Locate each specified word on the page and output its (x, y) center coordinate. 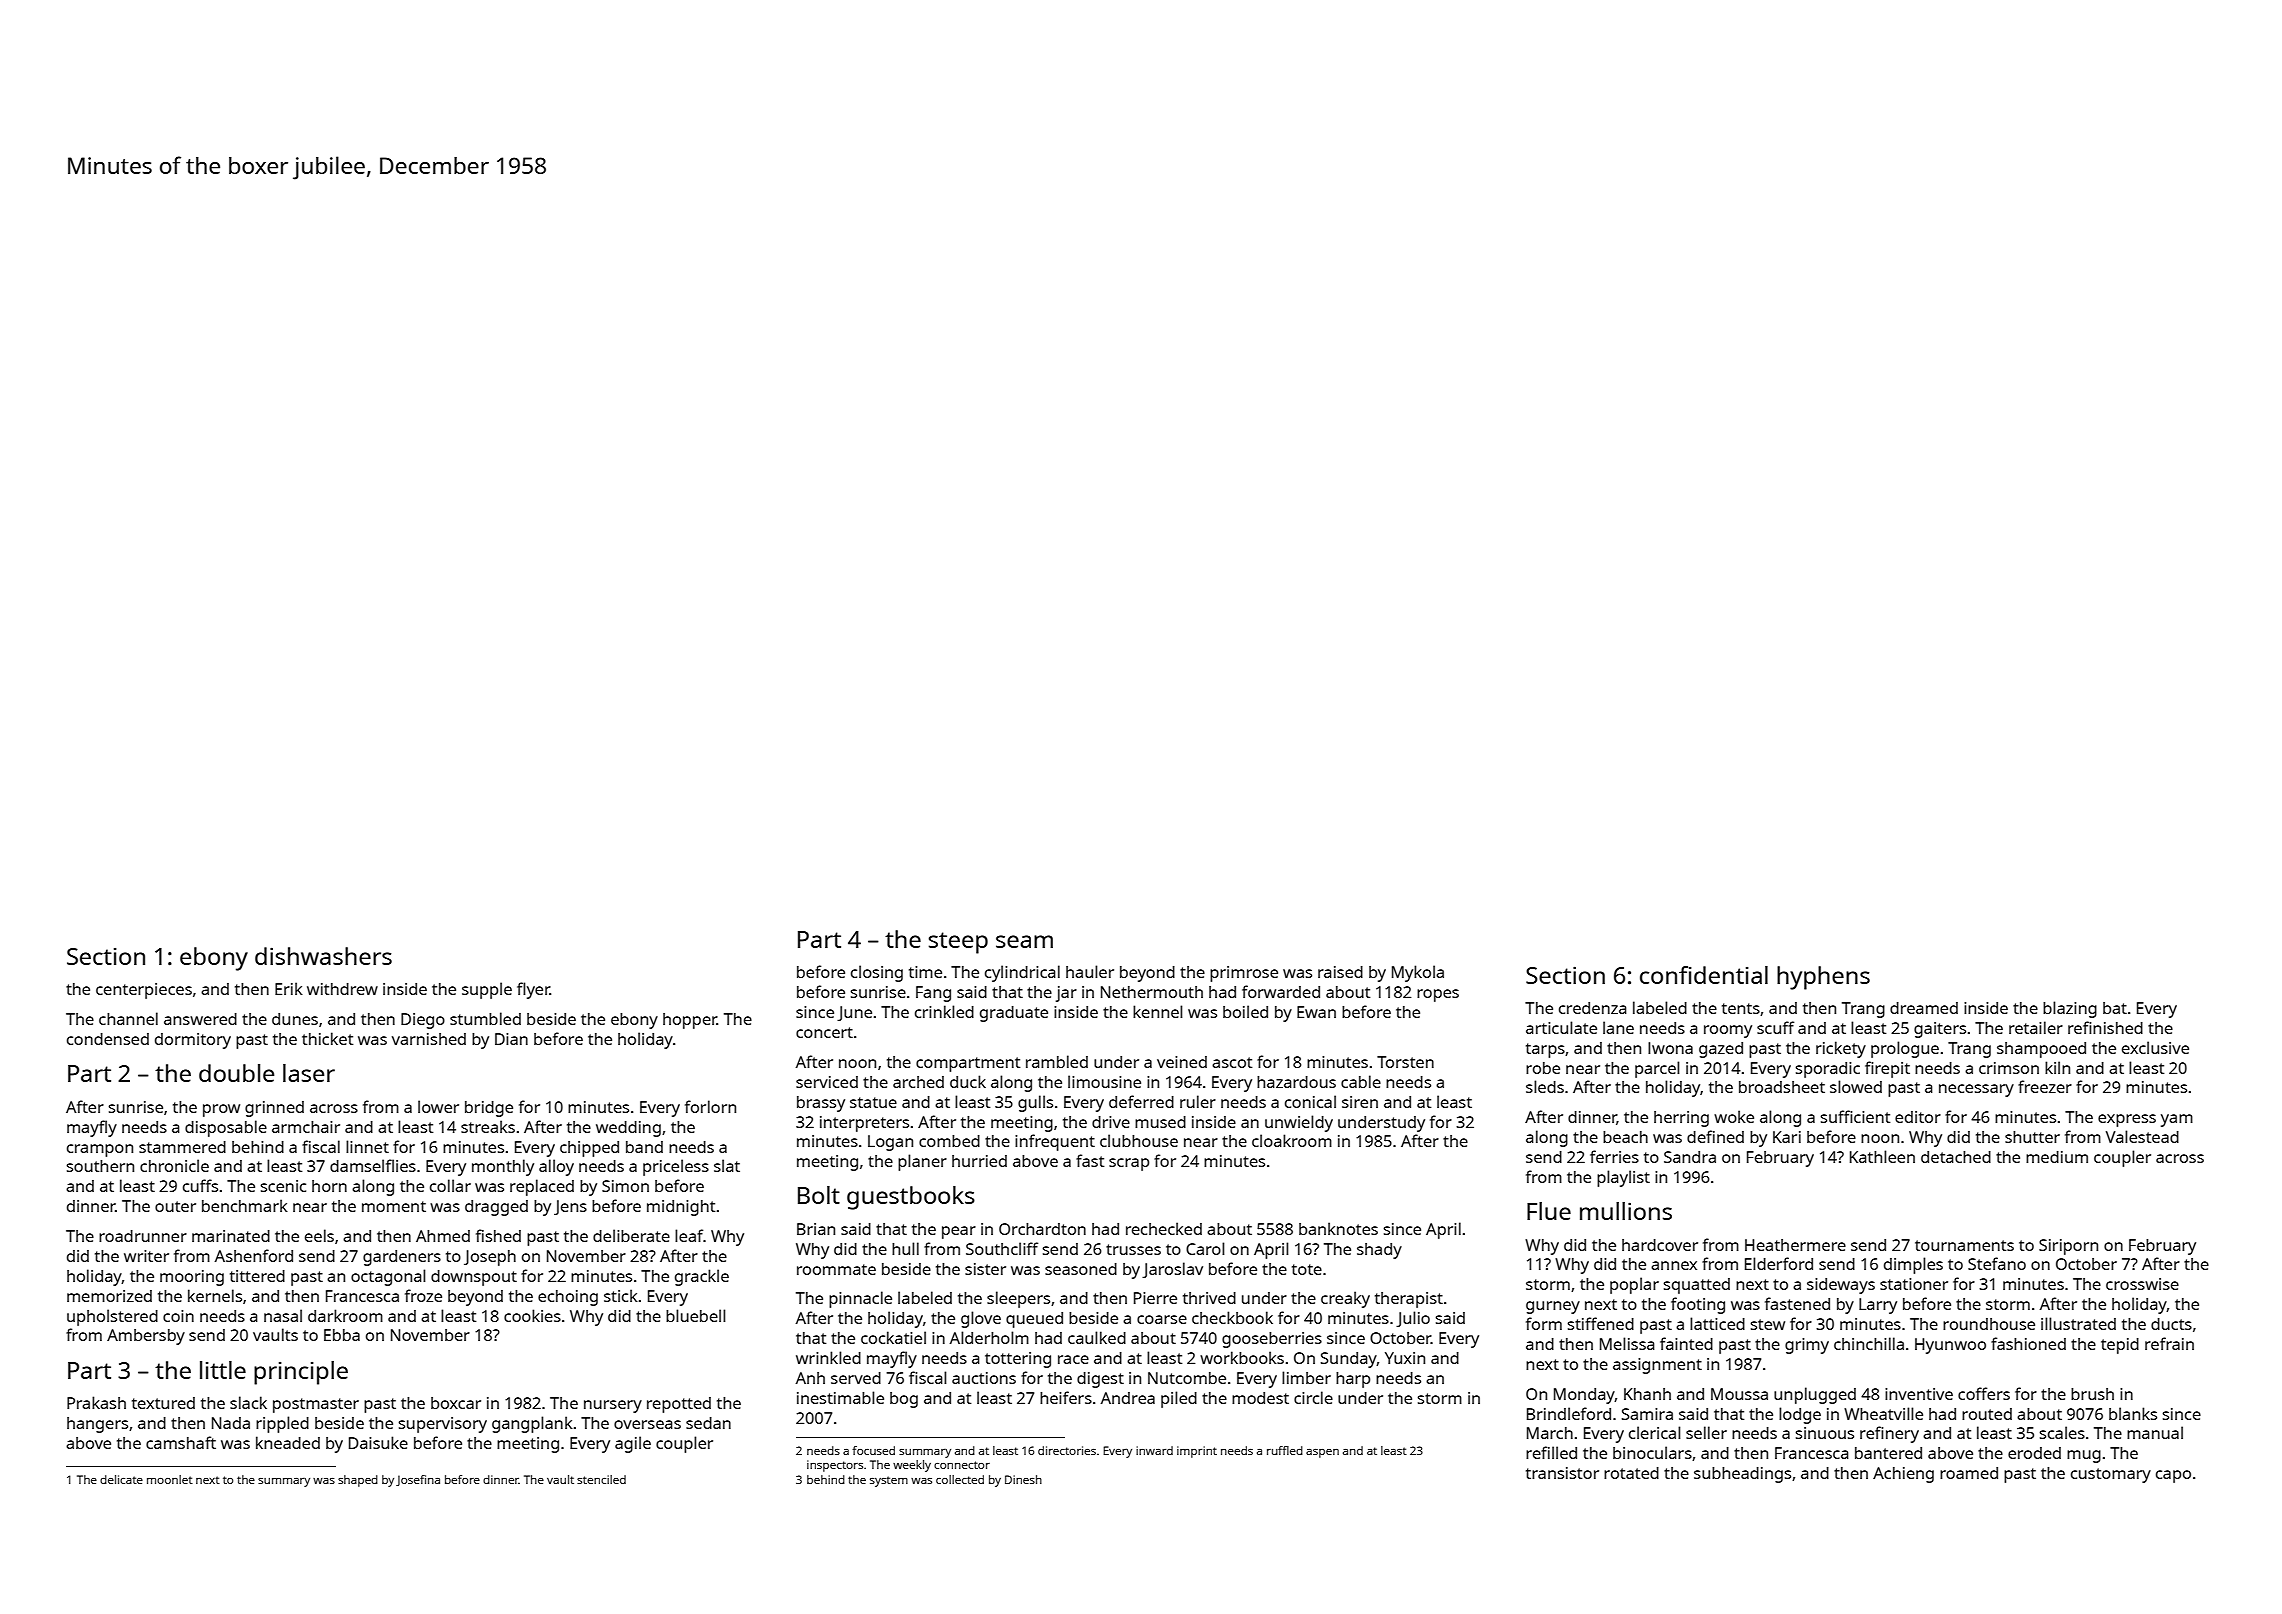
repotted (679, 1405)
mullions (1626, 1211)
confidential (1704, 975)
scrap (1129, 1164)
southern (100, 1166)
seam (1024, 941)
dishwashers (323, 956)
